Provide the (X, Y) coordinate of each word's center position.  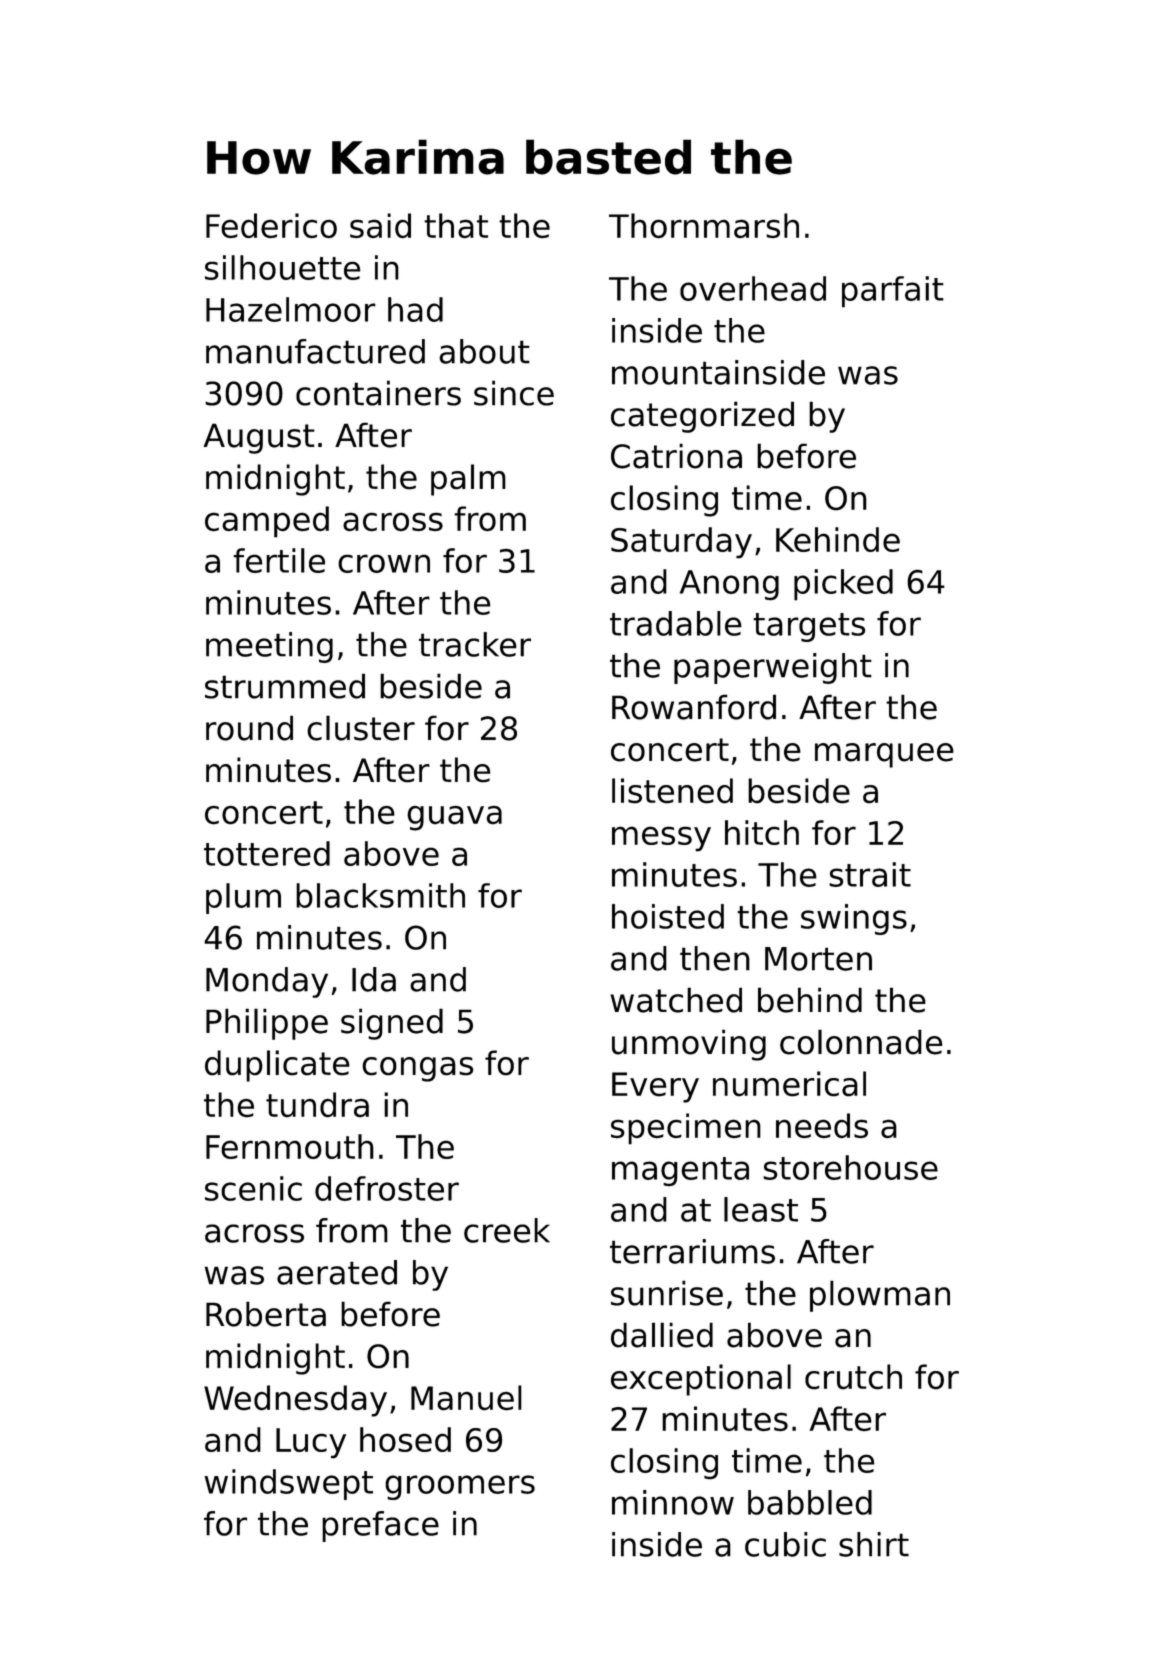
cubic (785, 1544)
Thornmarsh (704, 226)
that (456, 226)
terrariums (692, 1251)
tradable (676, 623)
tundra (317, 1105)
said (380, 226)
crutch (853, 1377)
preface (380, 1526)
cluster (361, 728)
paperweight (773, 668)
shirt (874, 1544)
